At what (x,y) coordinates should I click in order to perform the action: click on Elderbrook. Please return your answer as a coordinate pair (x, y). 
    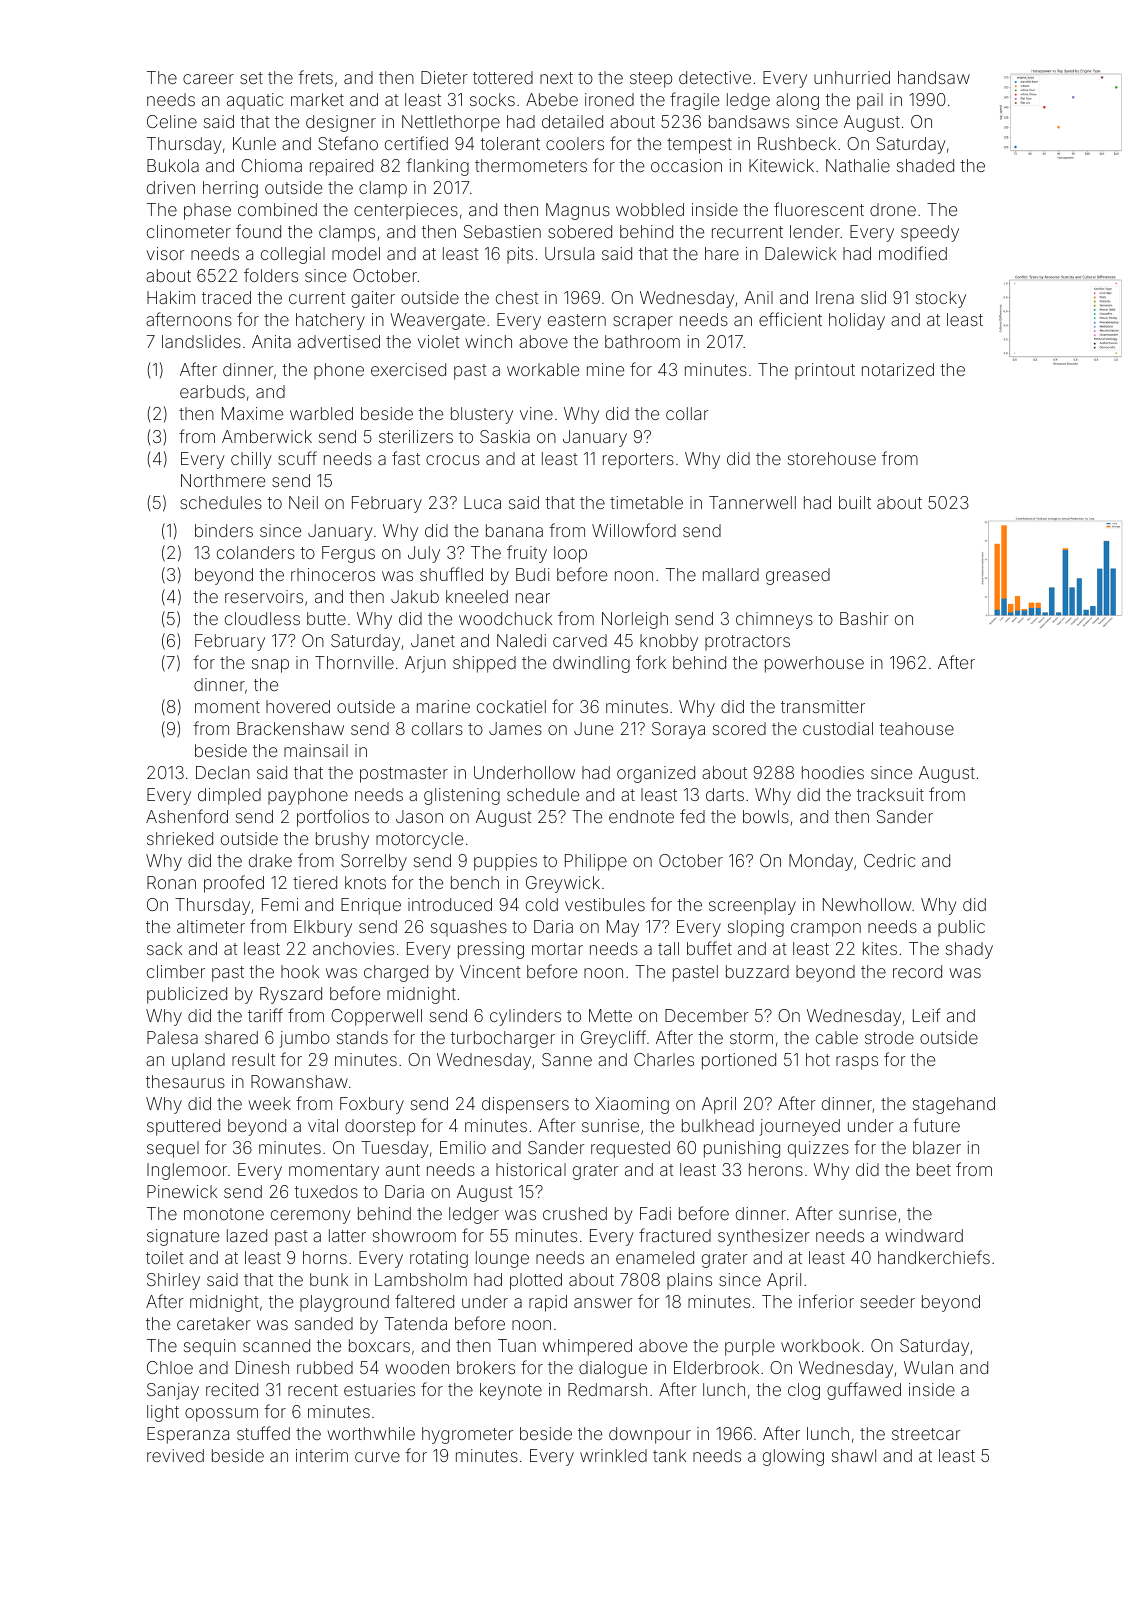
    Looking at the image, I should click on (716, 1367).
